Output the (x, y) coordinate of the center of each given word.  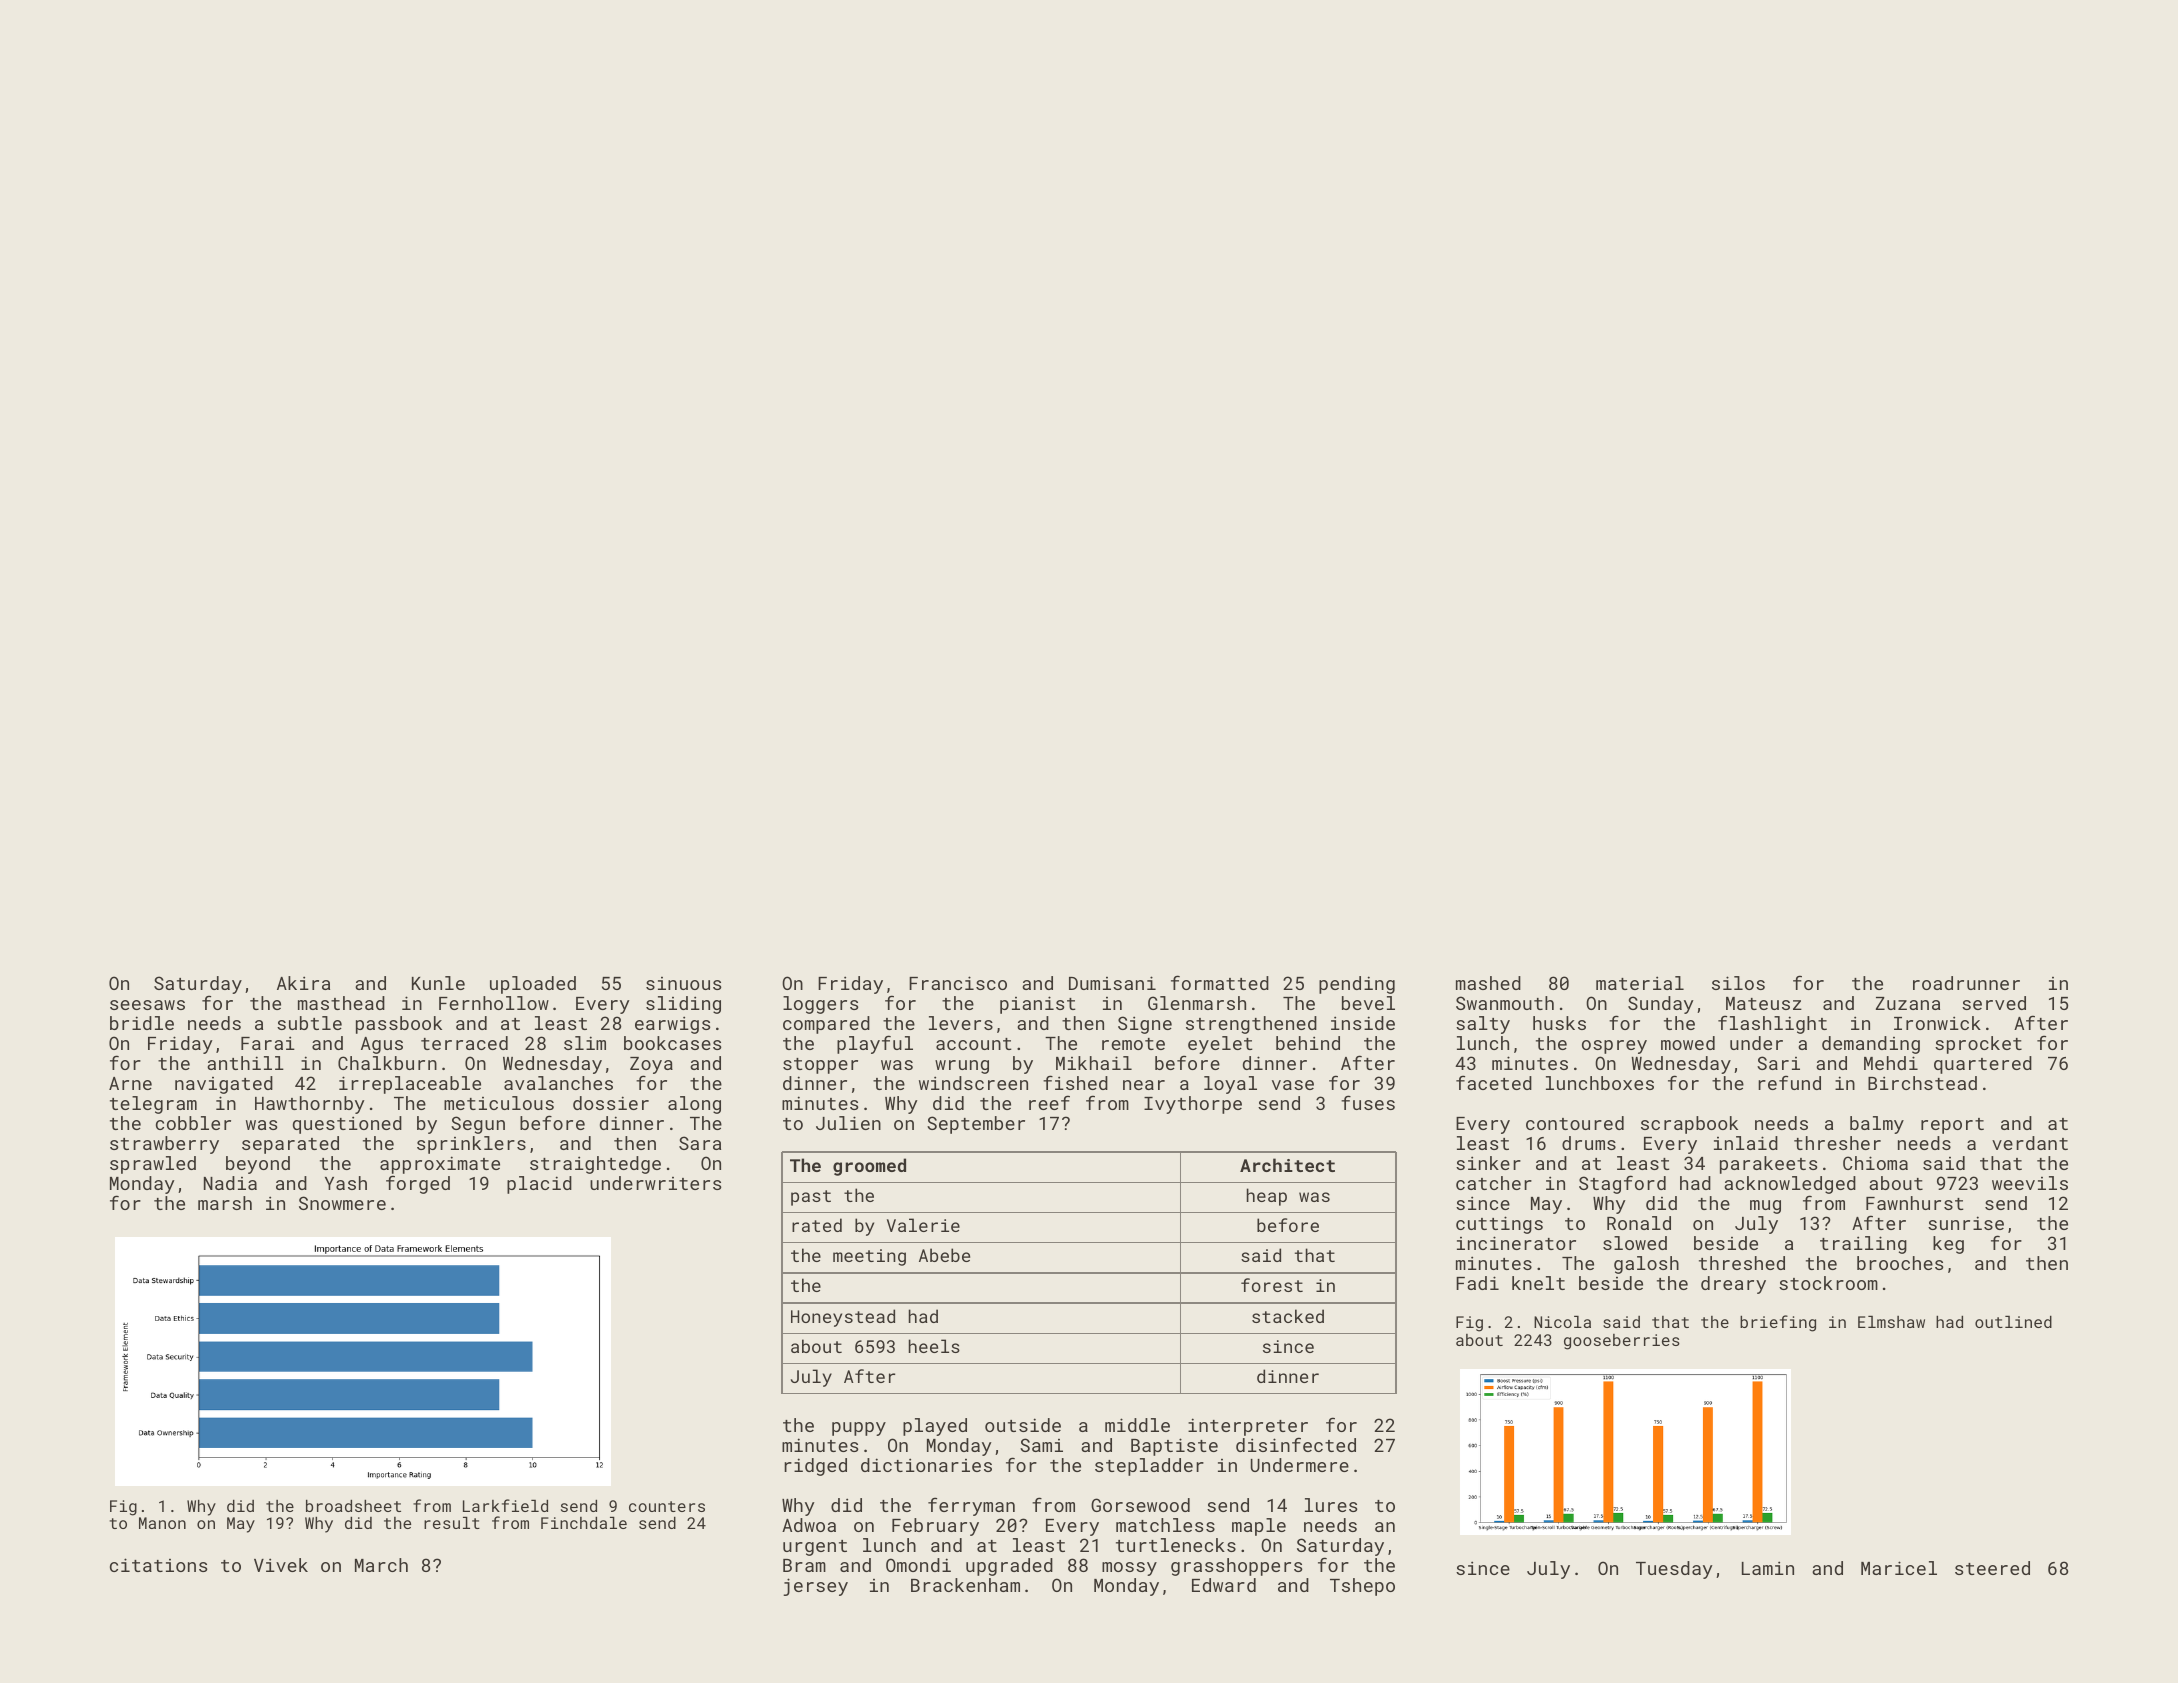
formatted (1220, 982)
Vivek (281, 1565)
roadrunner (1966, 983)
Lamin (1768, 1568)
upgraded (1009, 1567)
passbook (399, 1025)
